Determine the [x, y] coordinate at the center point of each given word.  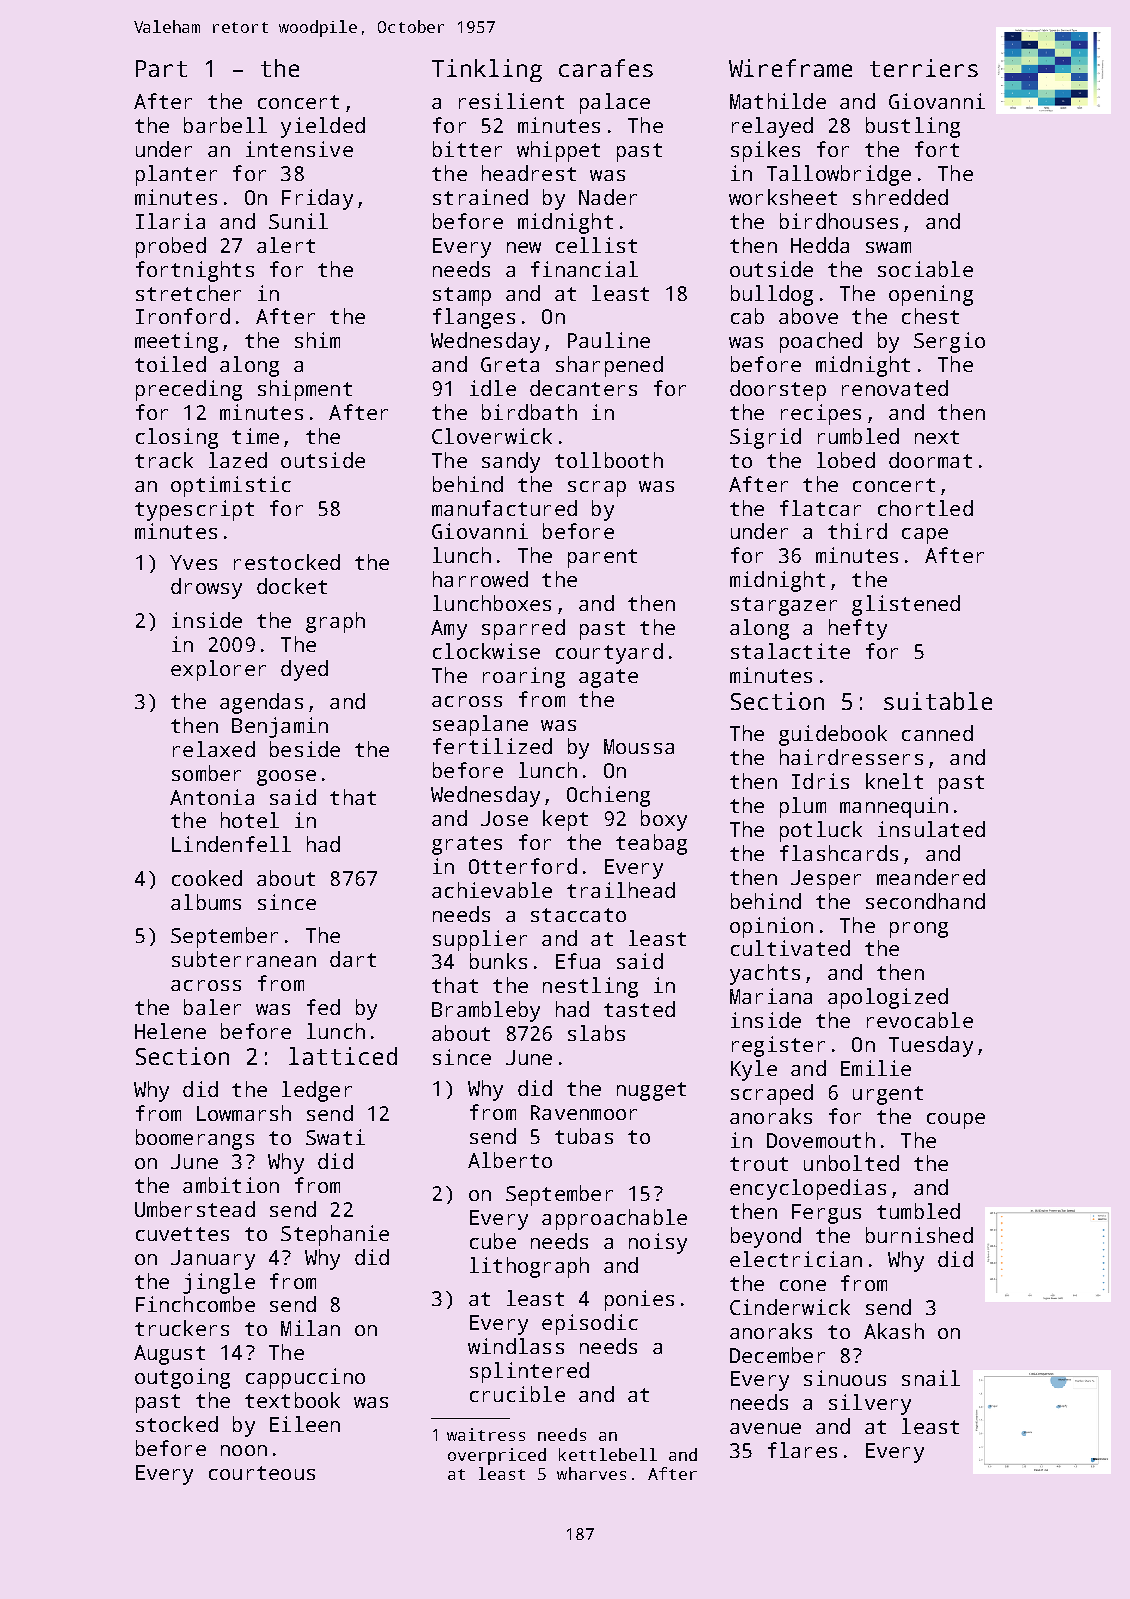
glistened [906, 605]
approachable [614, 1219]
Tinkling [487, 70]
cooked [207, 878]
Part [161, 68]
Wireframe [790, 68]
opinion [771, 927]
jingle [219, 1283]
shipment [305, 390]
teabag [651, 844]
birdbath [529, 412]
